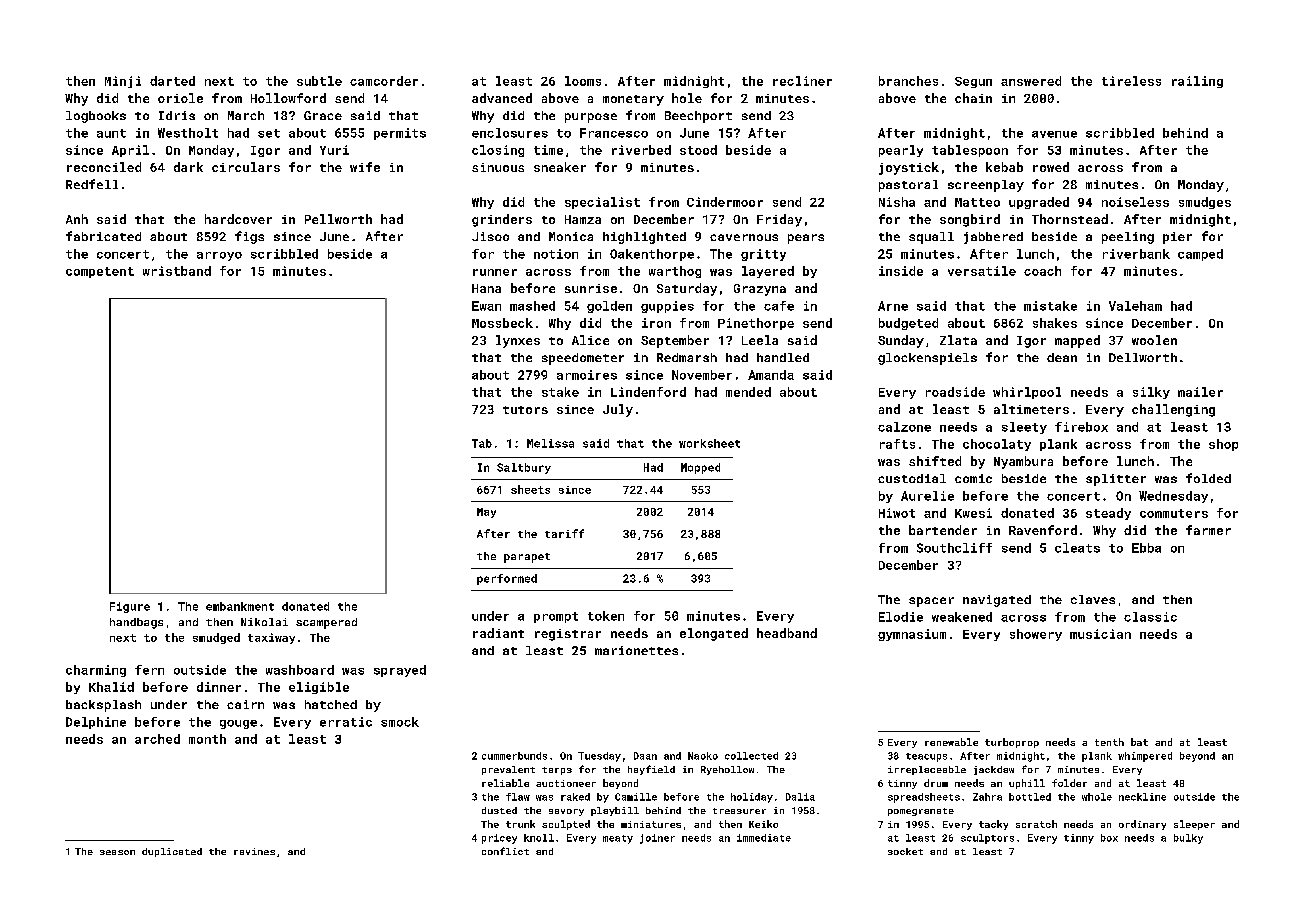  I want to click on worksheet, so click(709, 443).
